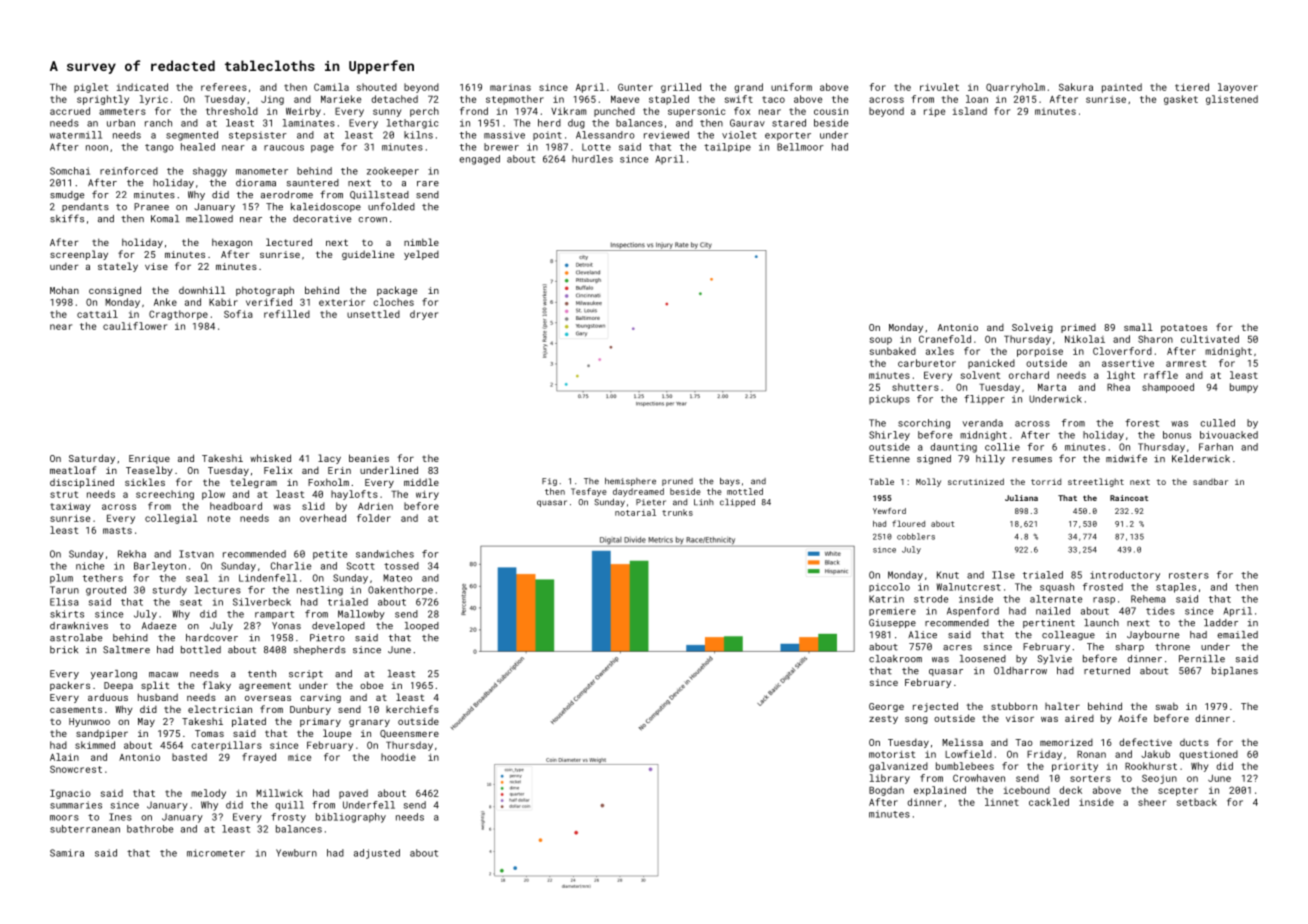 The width and height of the screenshot is (1308, 924). I want to click on Marta, so click(1052, 387).
